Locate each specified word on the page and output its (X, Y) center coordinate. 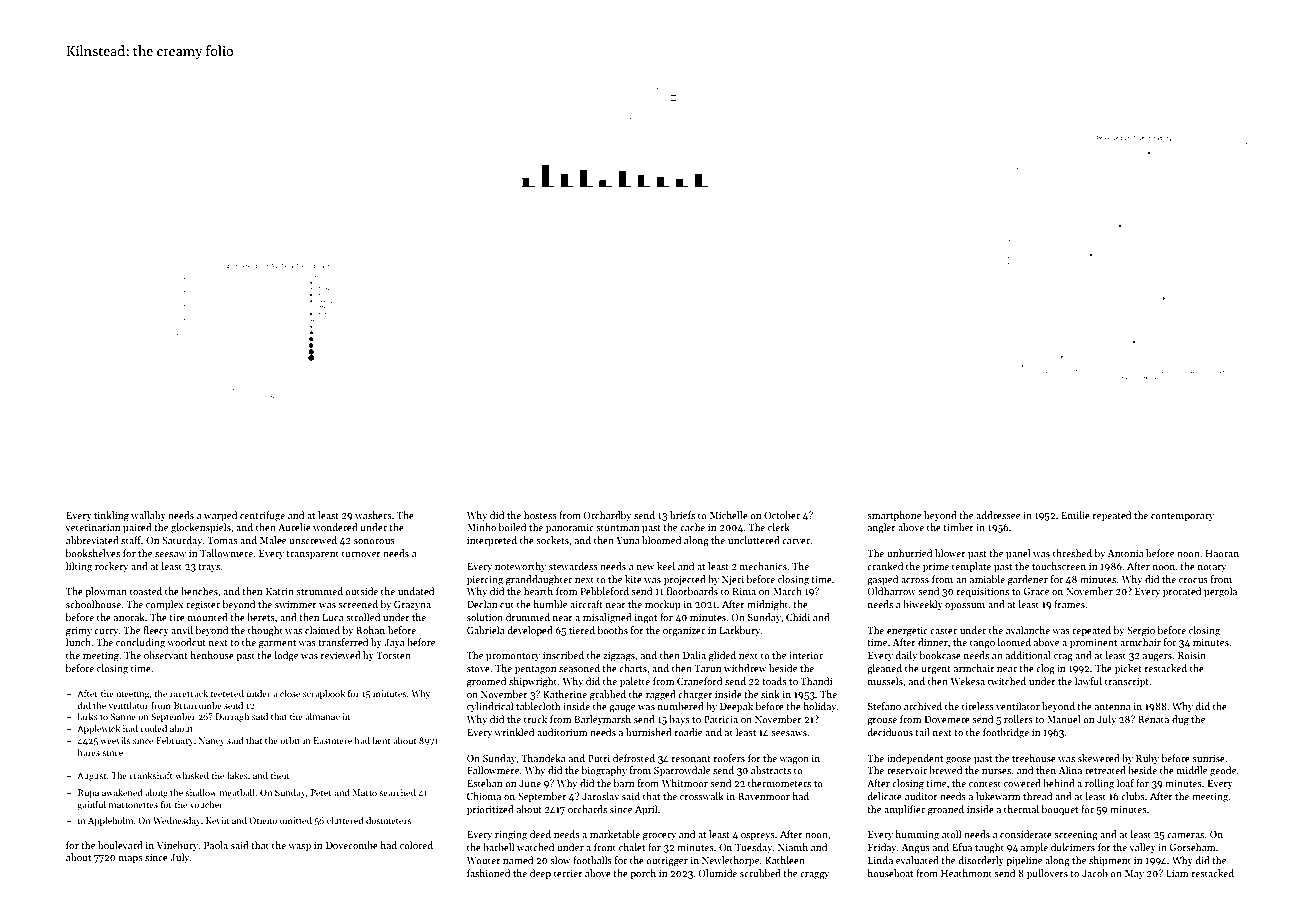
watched (535, 847)
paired (137, 528)
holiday (820, 707)
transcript (1127, 682)
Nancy (212, 741)
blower (950, 553)
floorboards (692, 591)
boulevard (120, 845)
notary (1212, 568)
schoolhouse (93, 604)
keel (666, 566)
